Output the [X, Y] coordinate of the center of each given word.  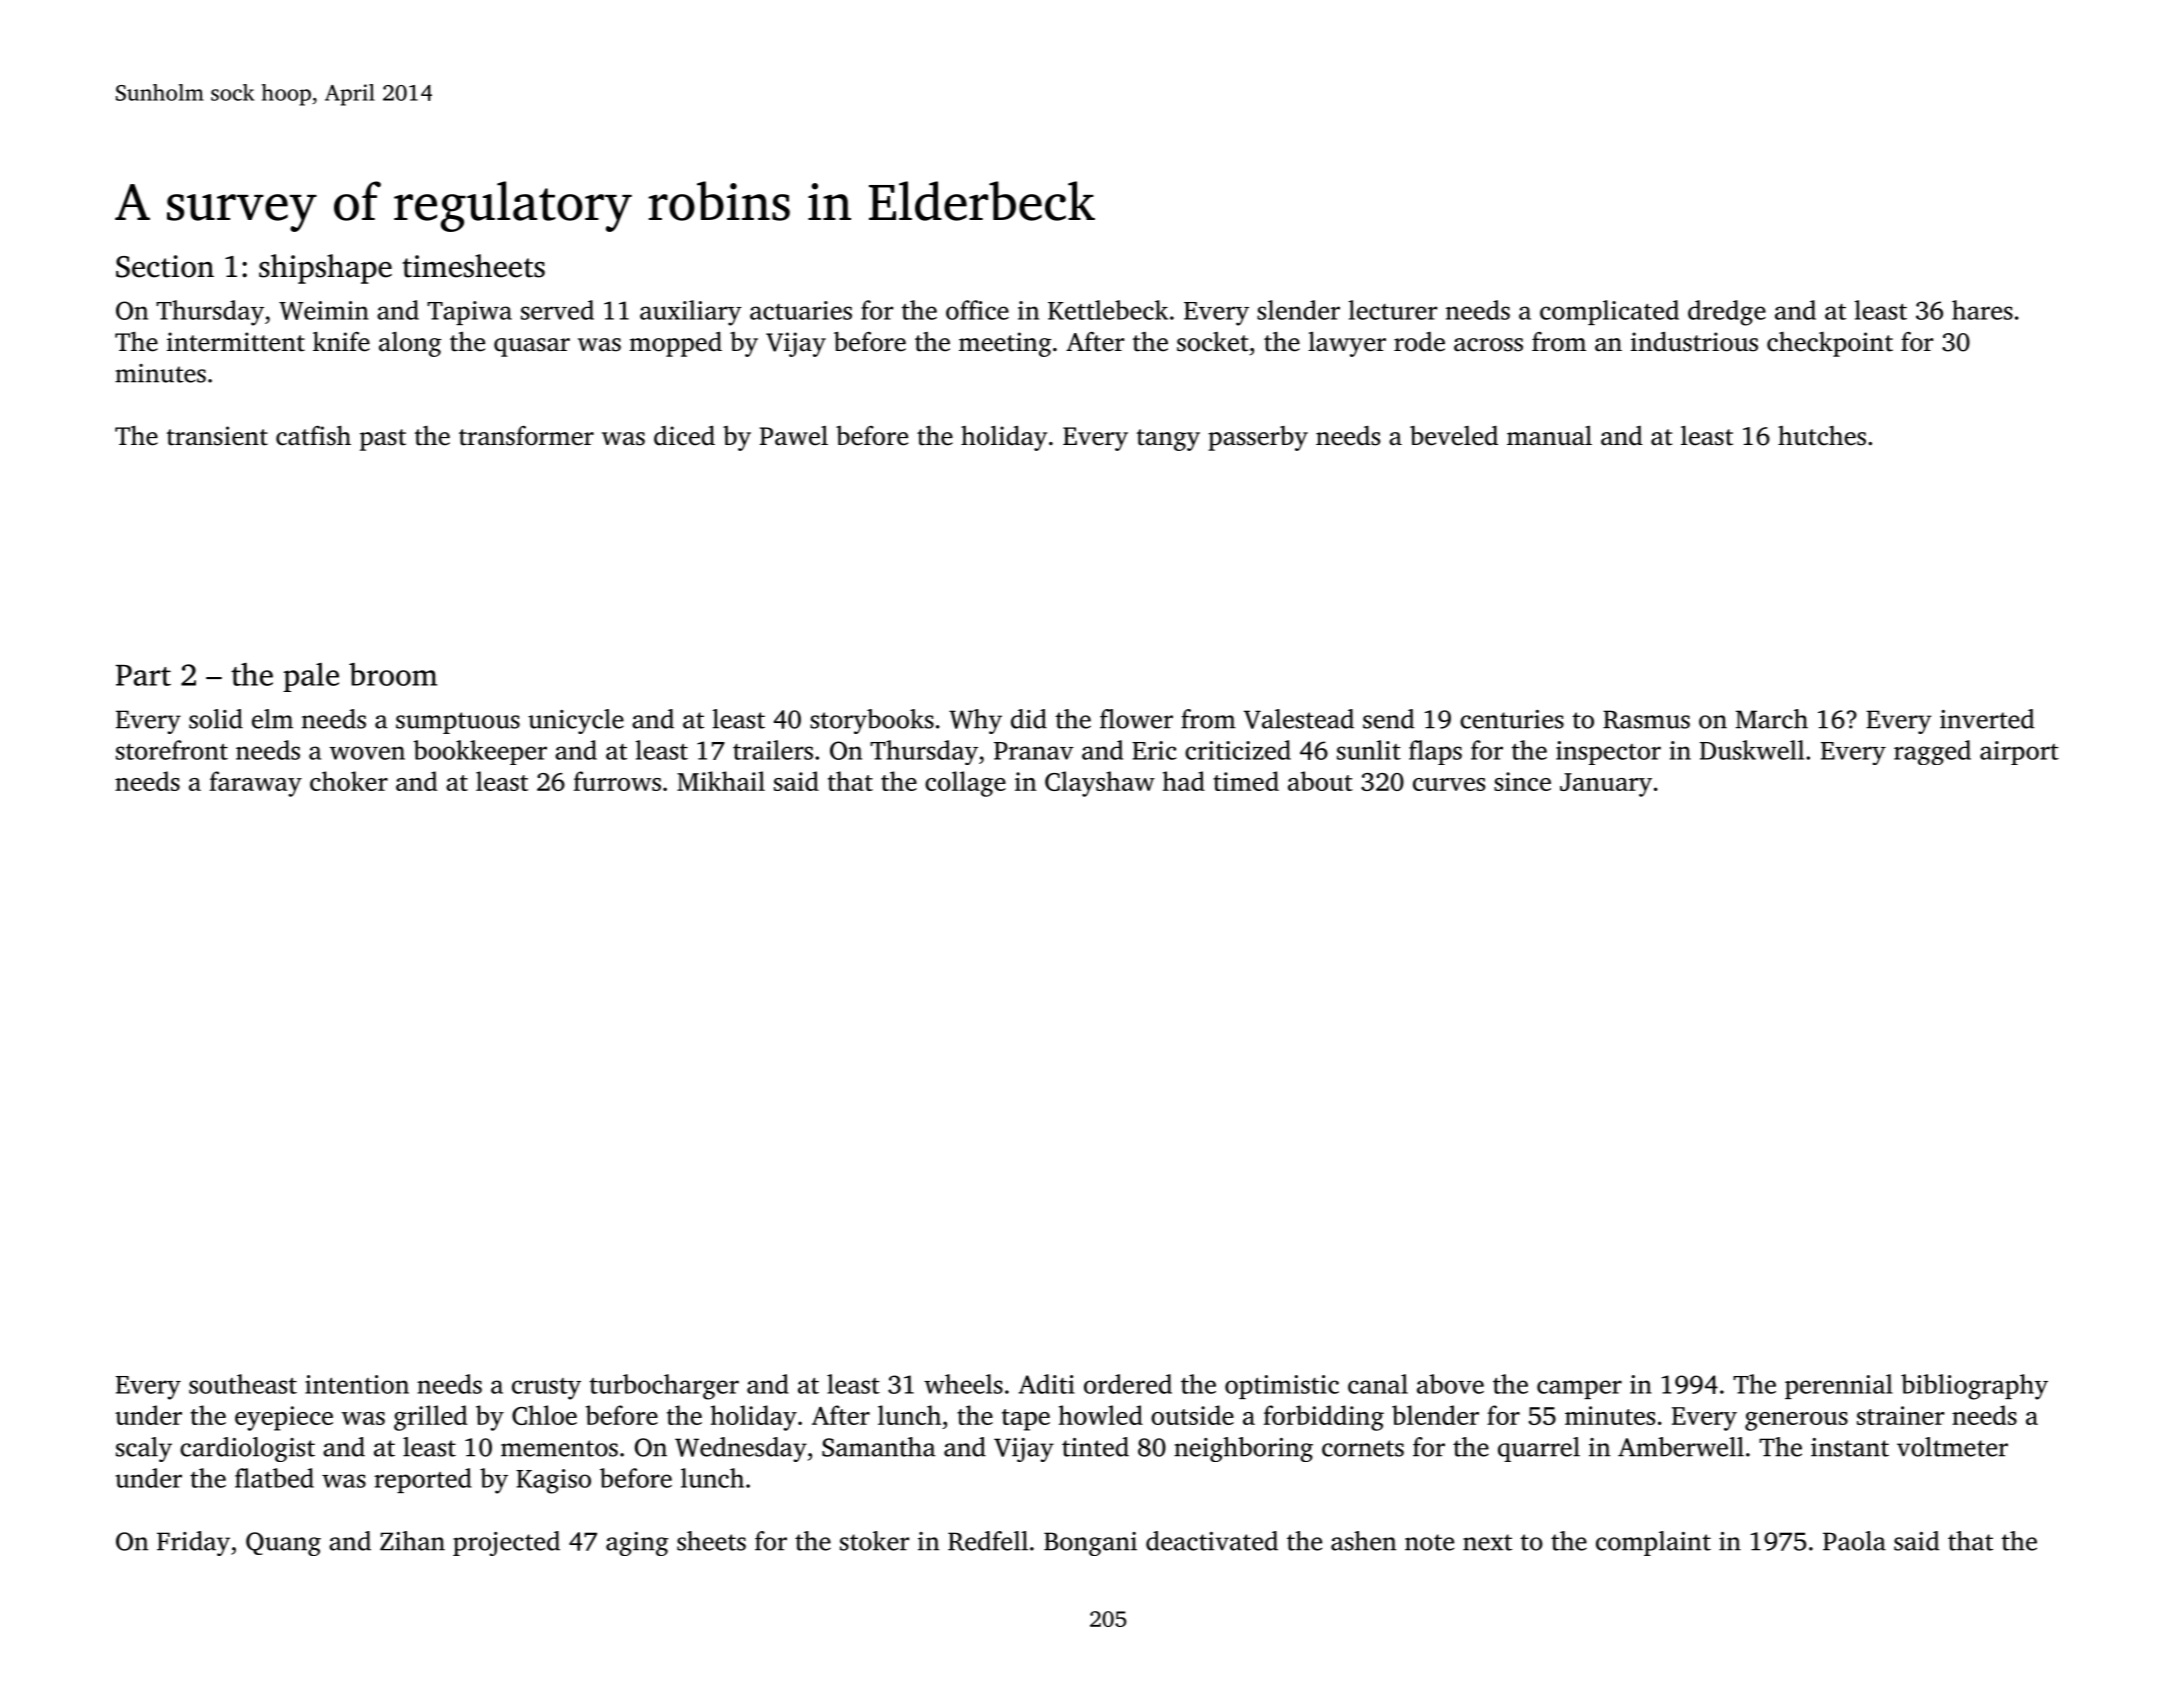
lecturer [1392, 310]
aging [637, 1544]
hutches [1822, 436]
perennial [1839, 1386]
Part [143, 675]
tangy [1168, 440]
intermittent [236, 342]
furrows [617, 781]
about [1320, 781]
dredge [1727, 313]
